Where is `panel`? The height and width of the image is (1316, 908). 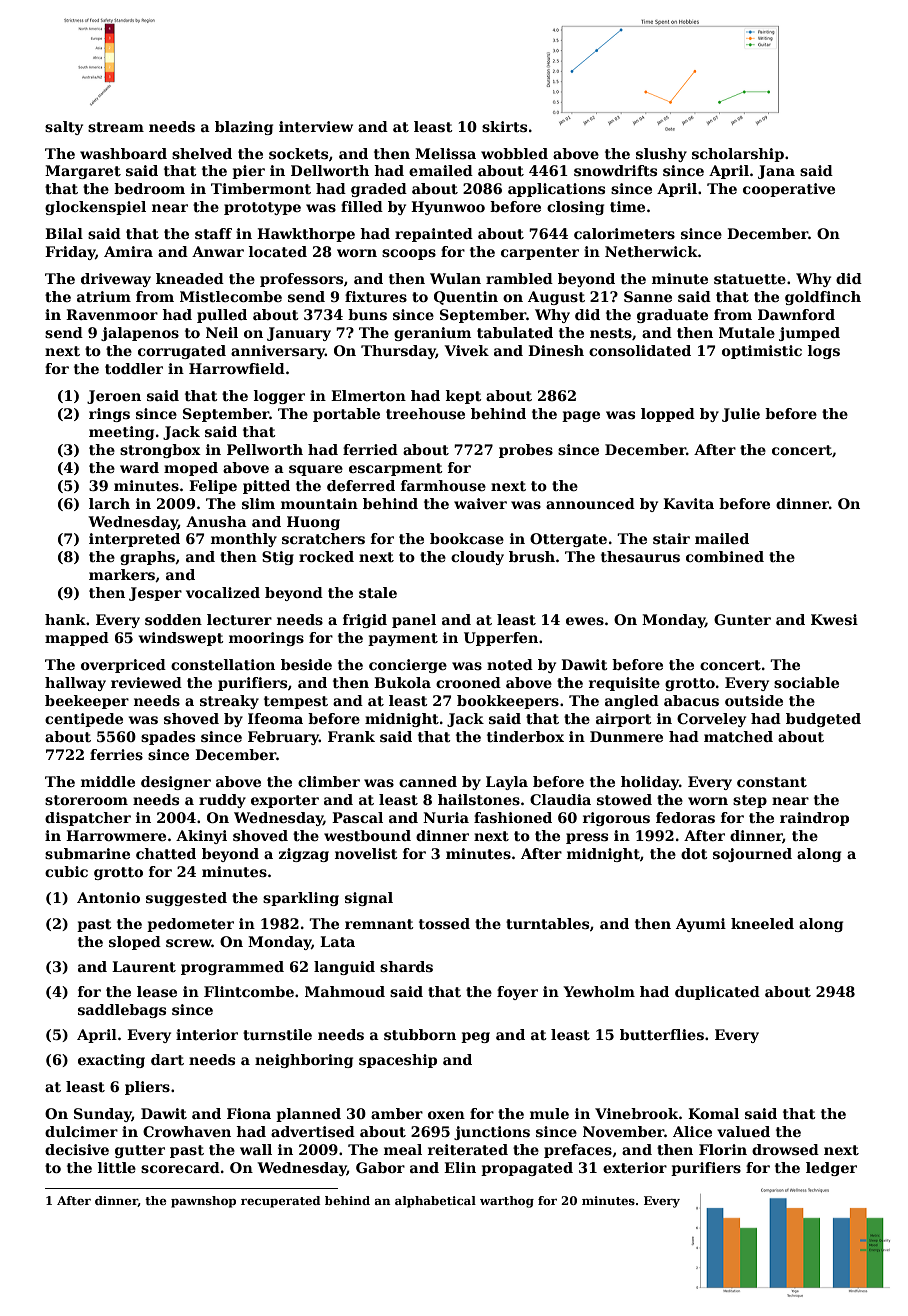 panel is located at coordinates (414, 621).
